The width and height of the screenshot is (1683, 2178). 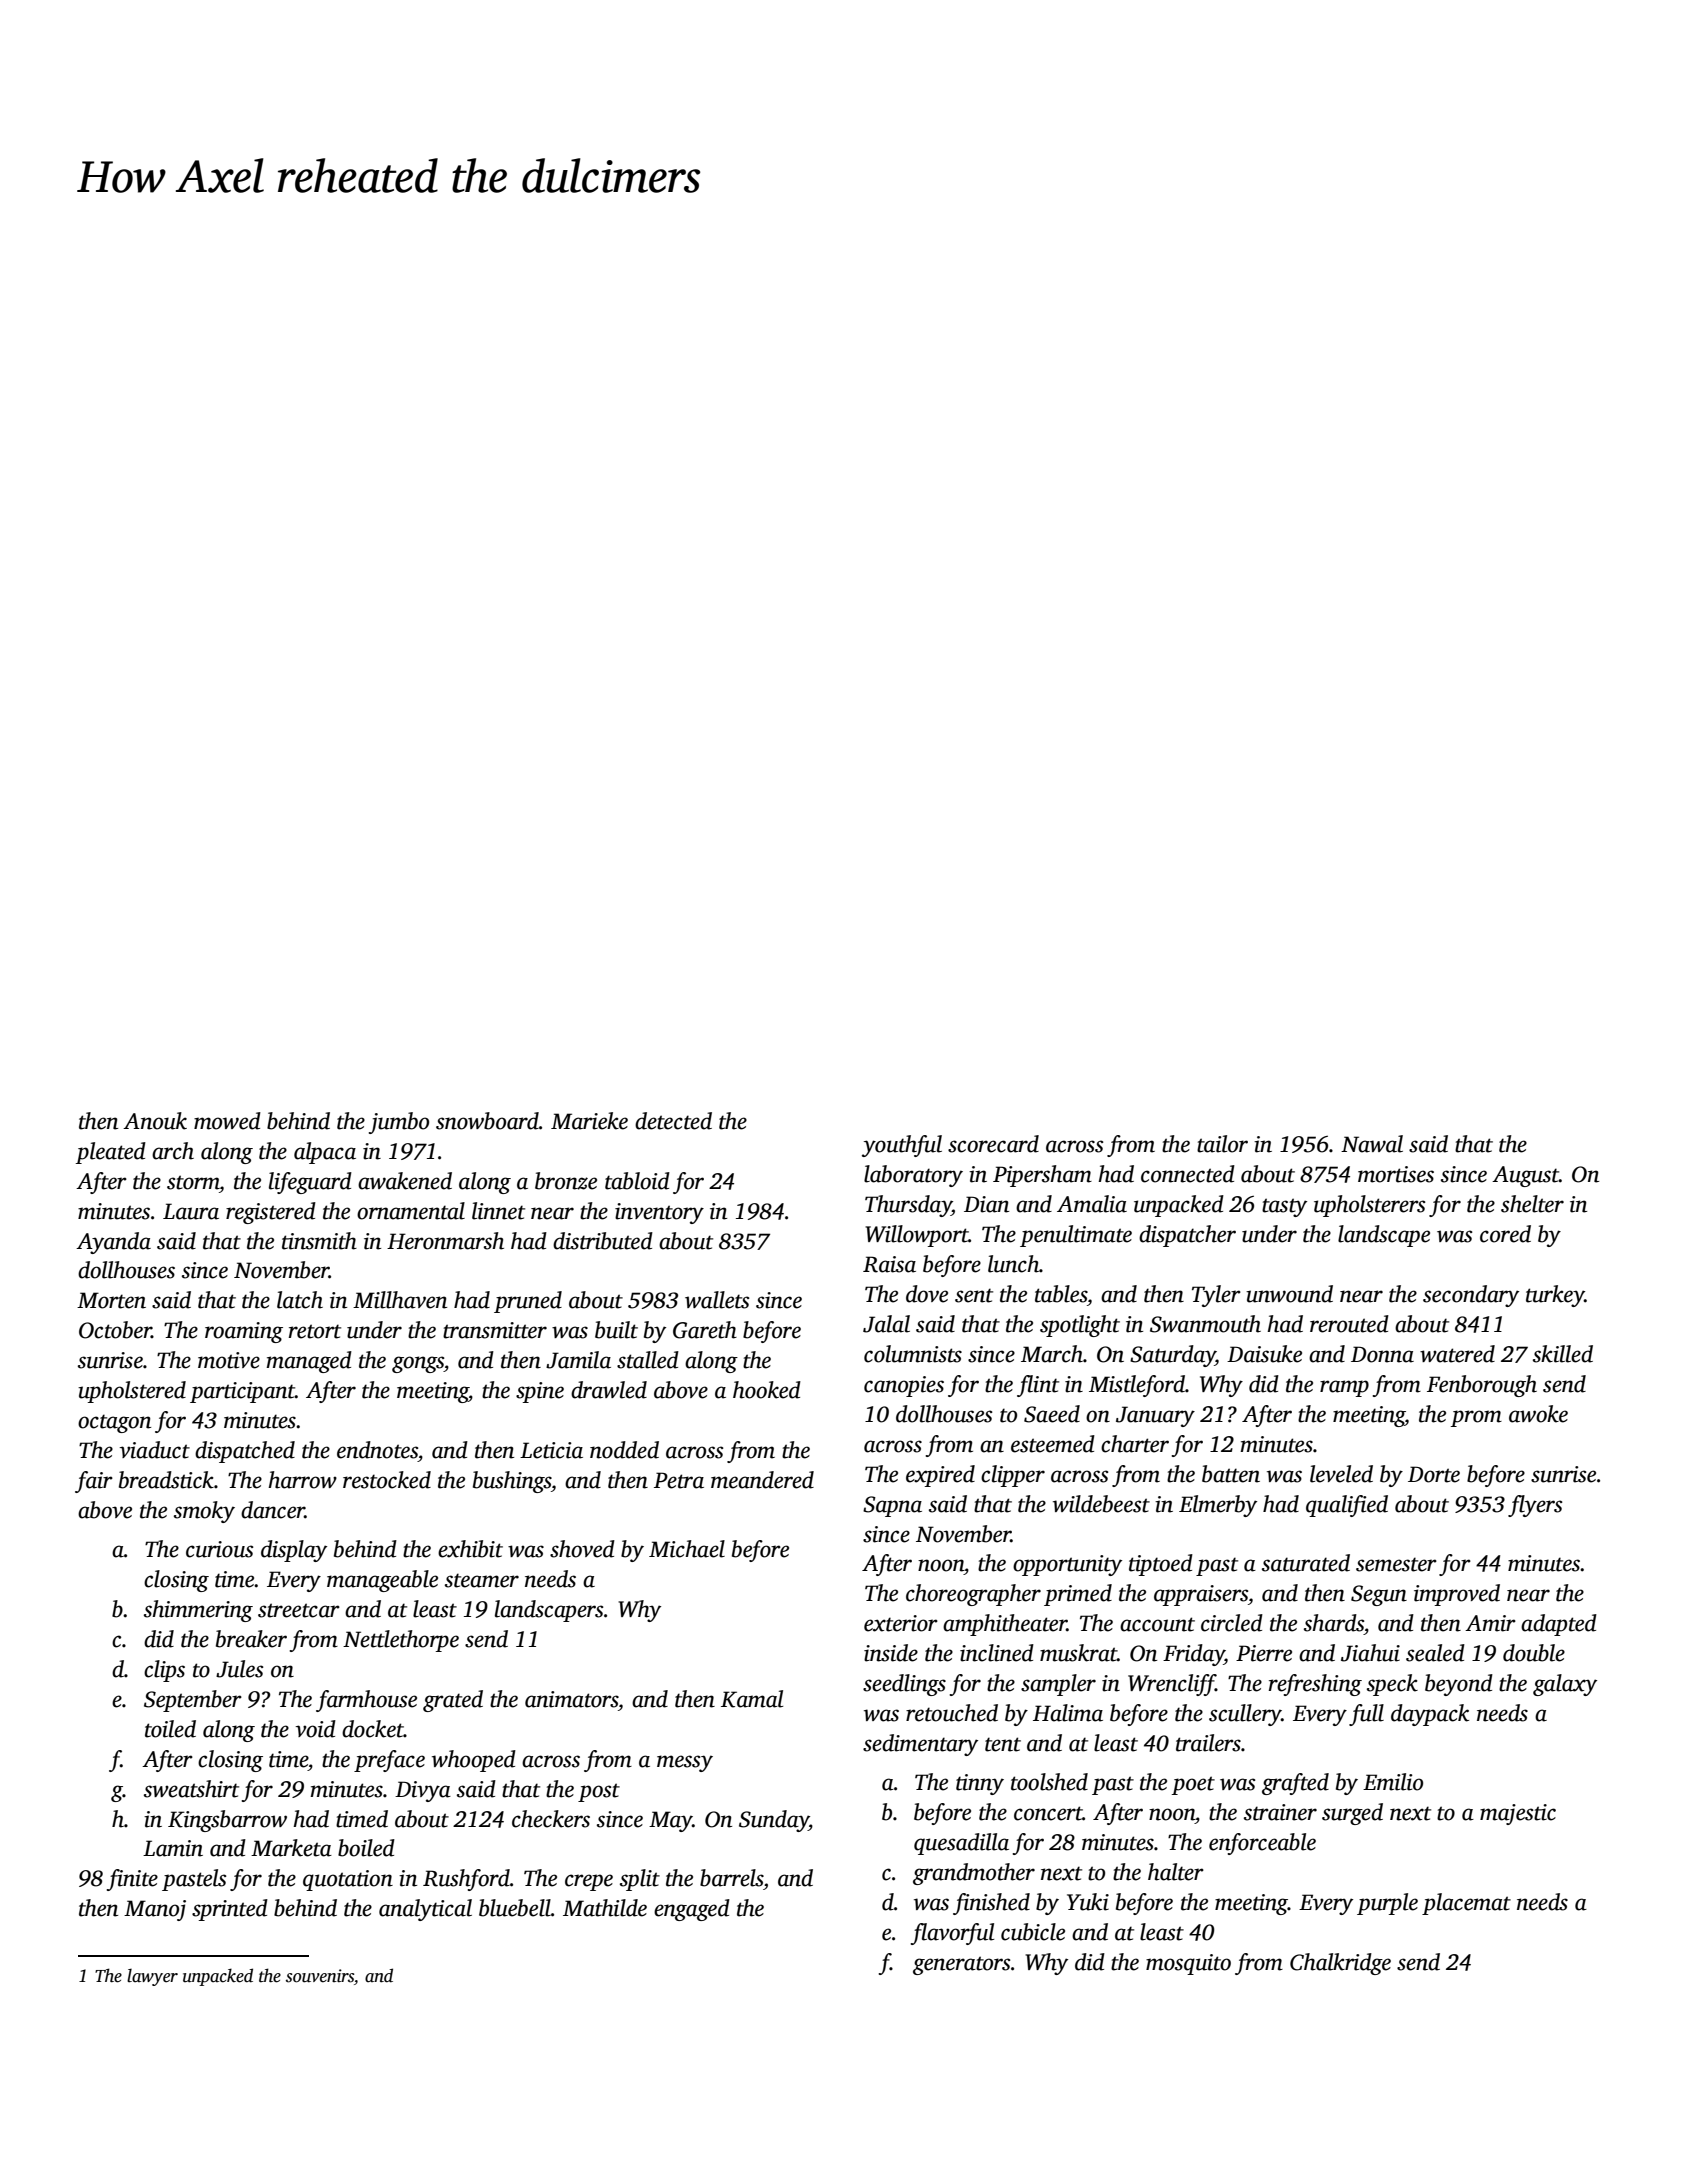 What do you see at coordinates (1476, 1418) in the screenshot?
I see `prom` at bounding box center [1476, 1418].
